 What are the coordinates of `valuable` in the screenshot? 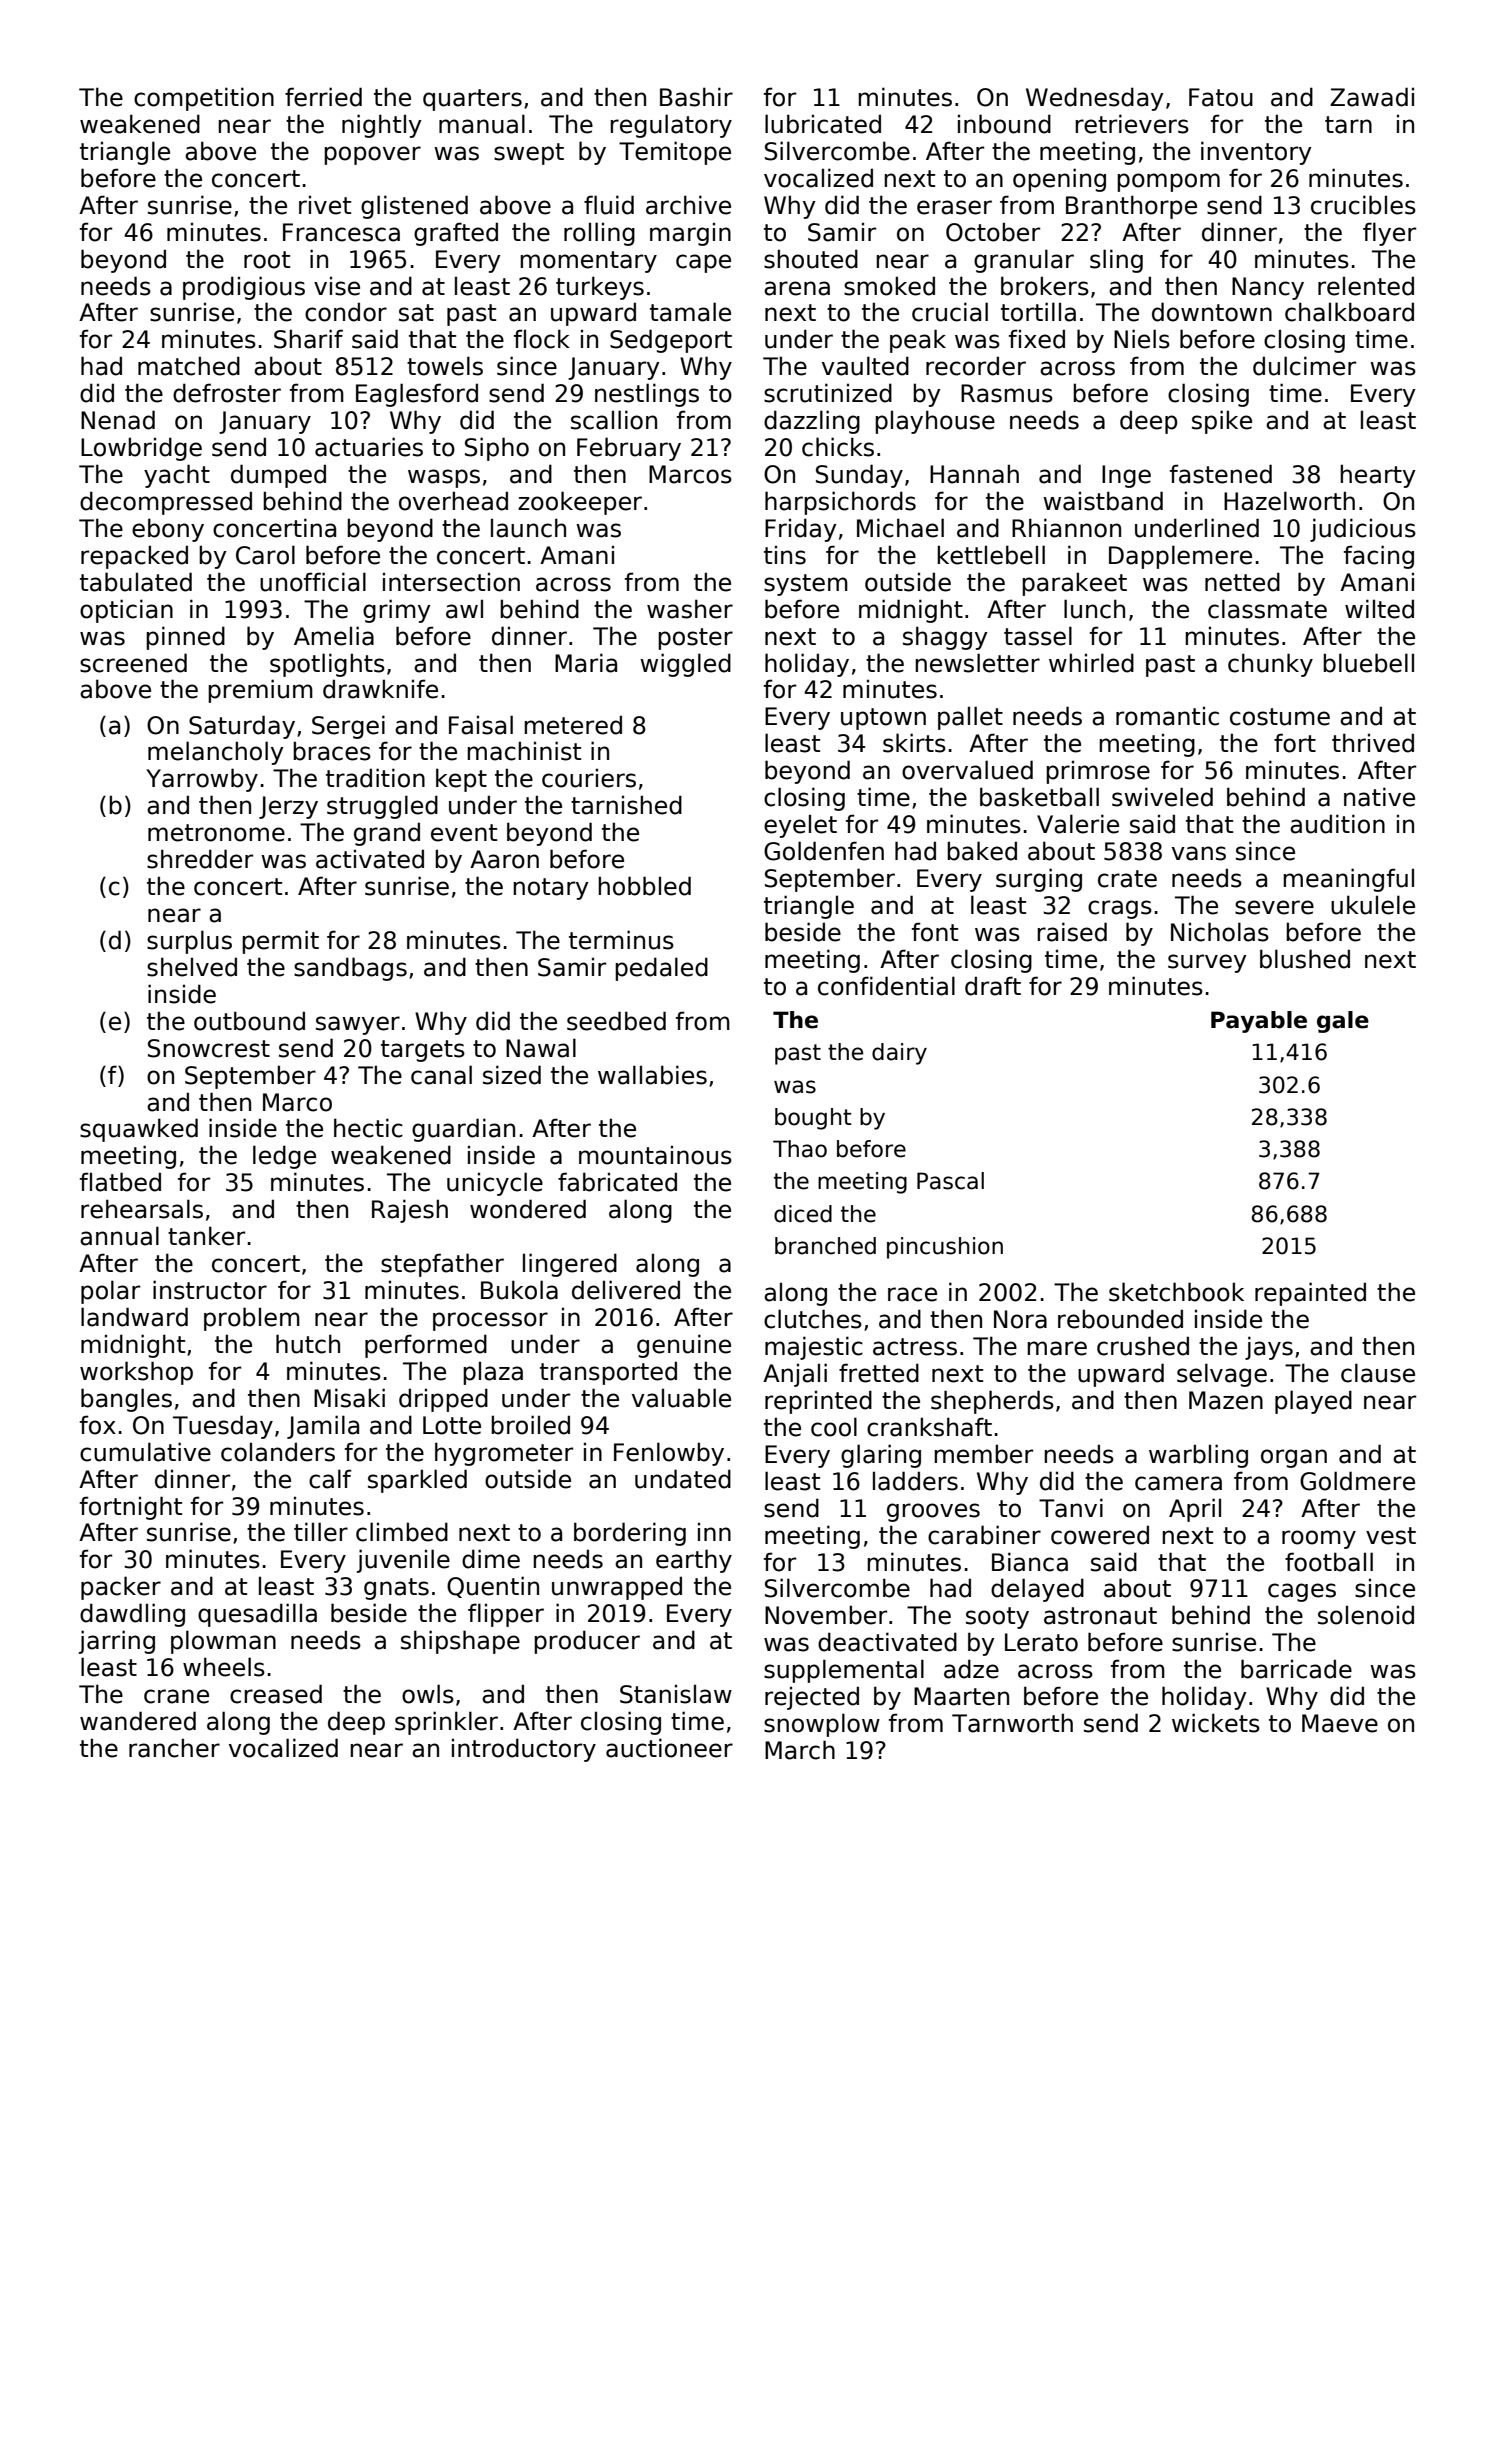 It's located at (681, 1398).
